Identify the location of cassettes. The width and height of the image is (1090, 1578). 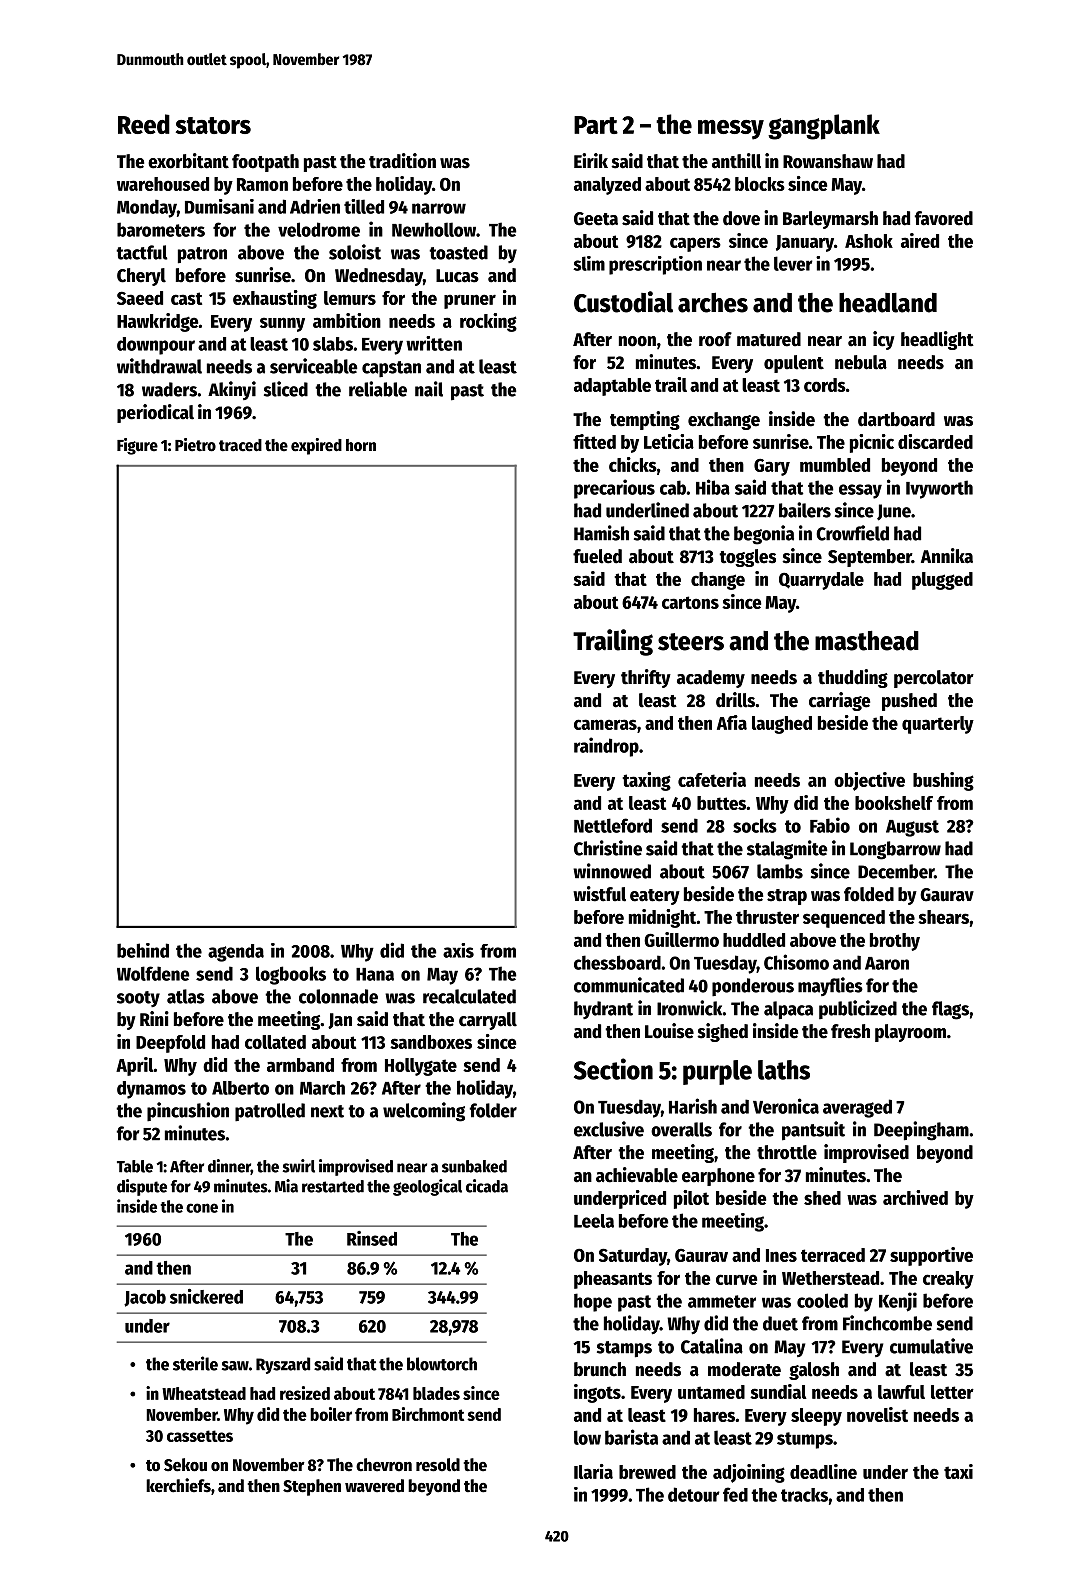
(200, 1436).
